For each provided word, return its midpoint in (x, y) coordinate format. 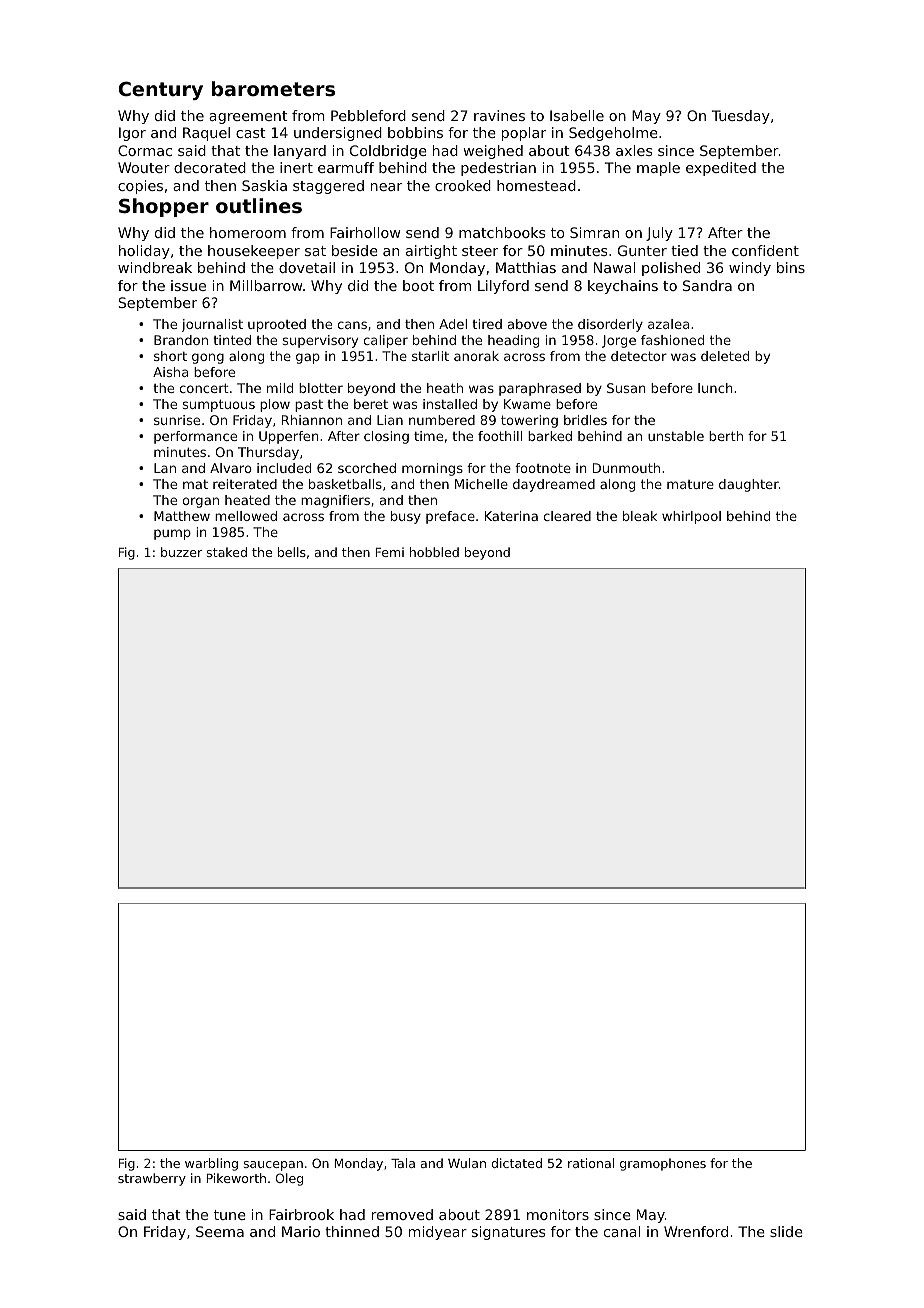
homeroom (248, 232)
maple (658, 169)
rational (591, 1163)
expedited (721, 169)
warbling (211, 1164)
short (170, 356)
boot (418, 285)
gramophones (663, 1164)
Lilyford (503, 287)
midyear (438, 1233)
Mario (301, 1231)
